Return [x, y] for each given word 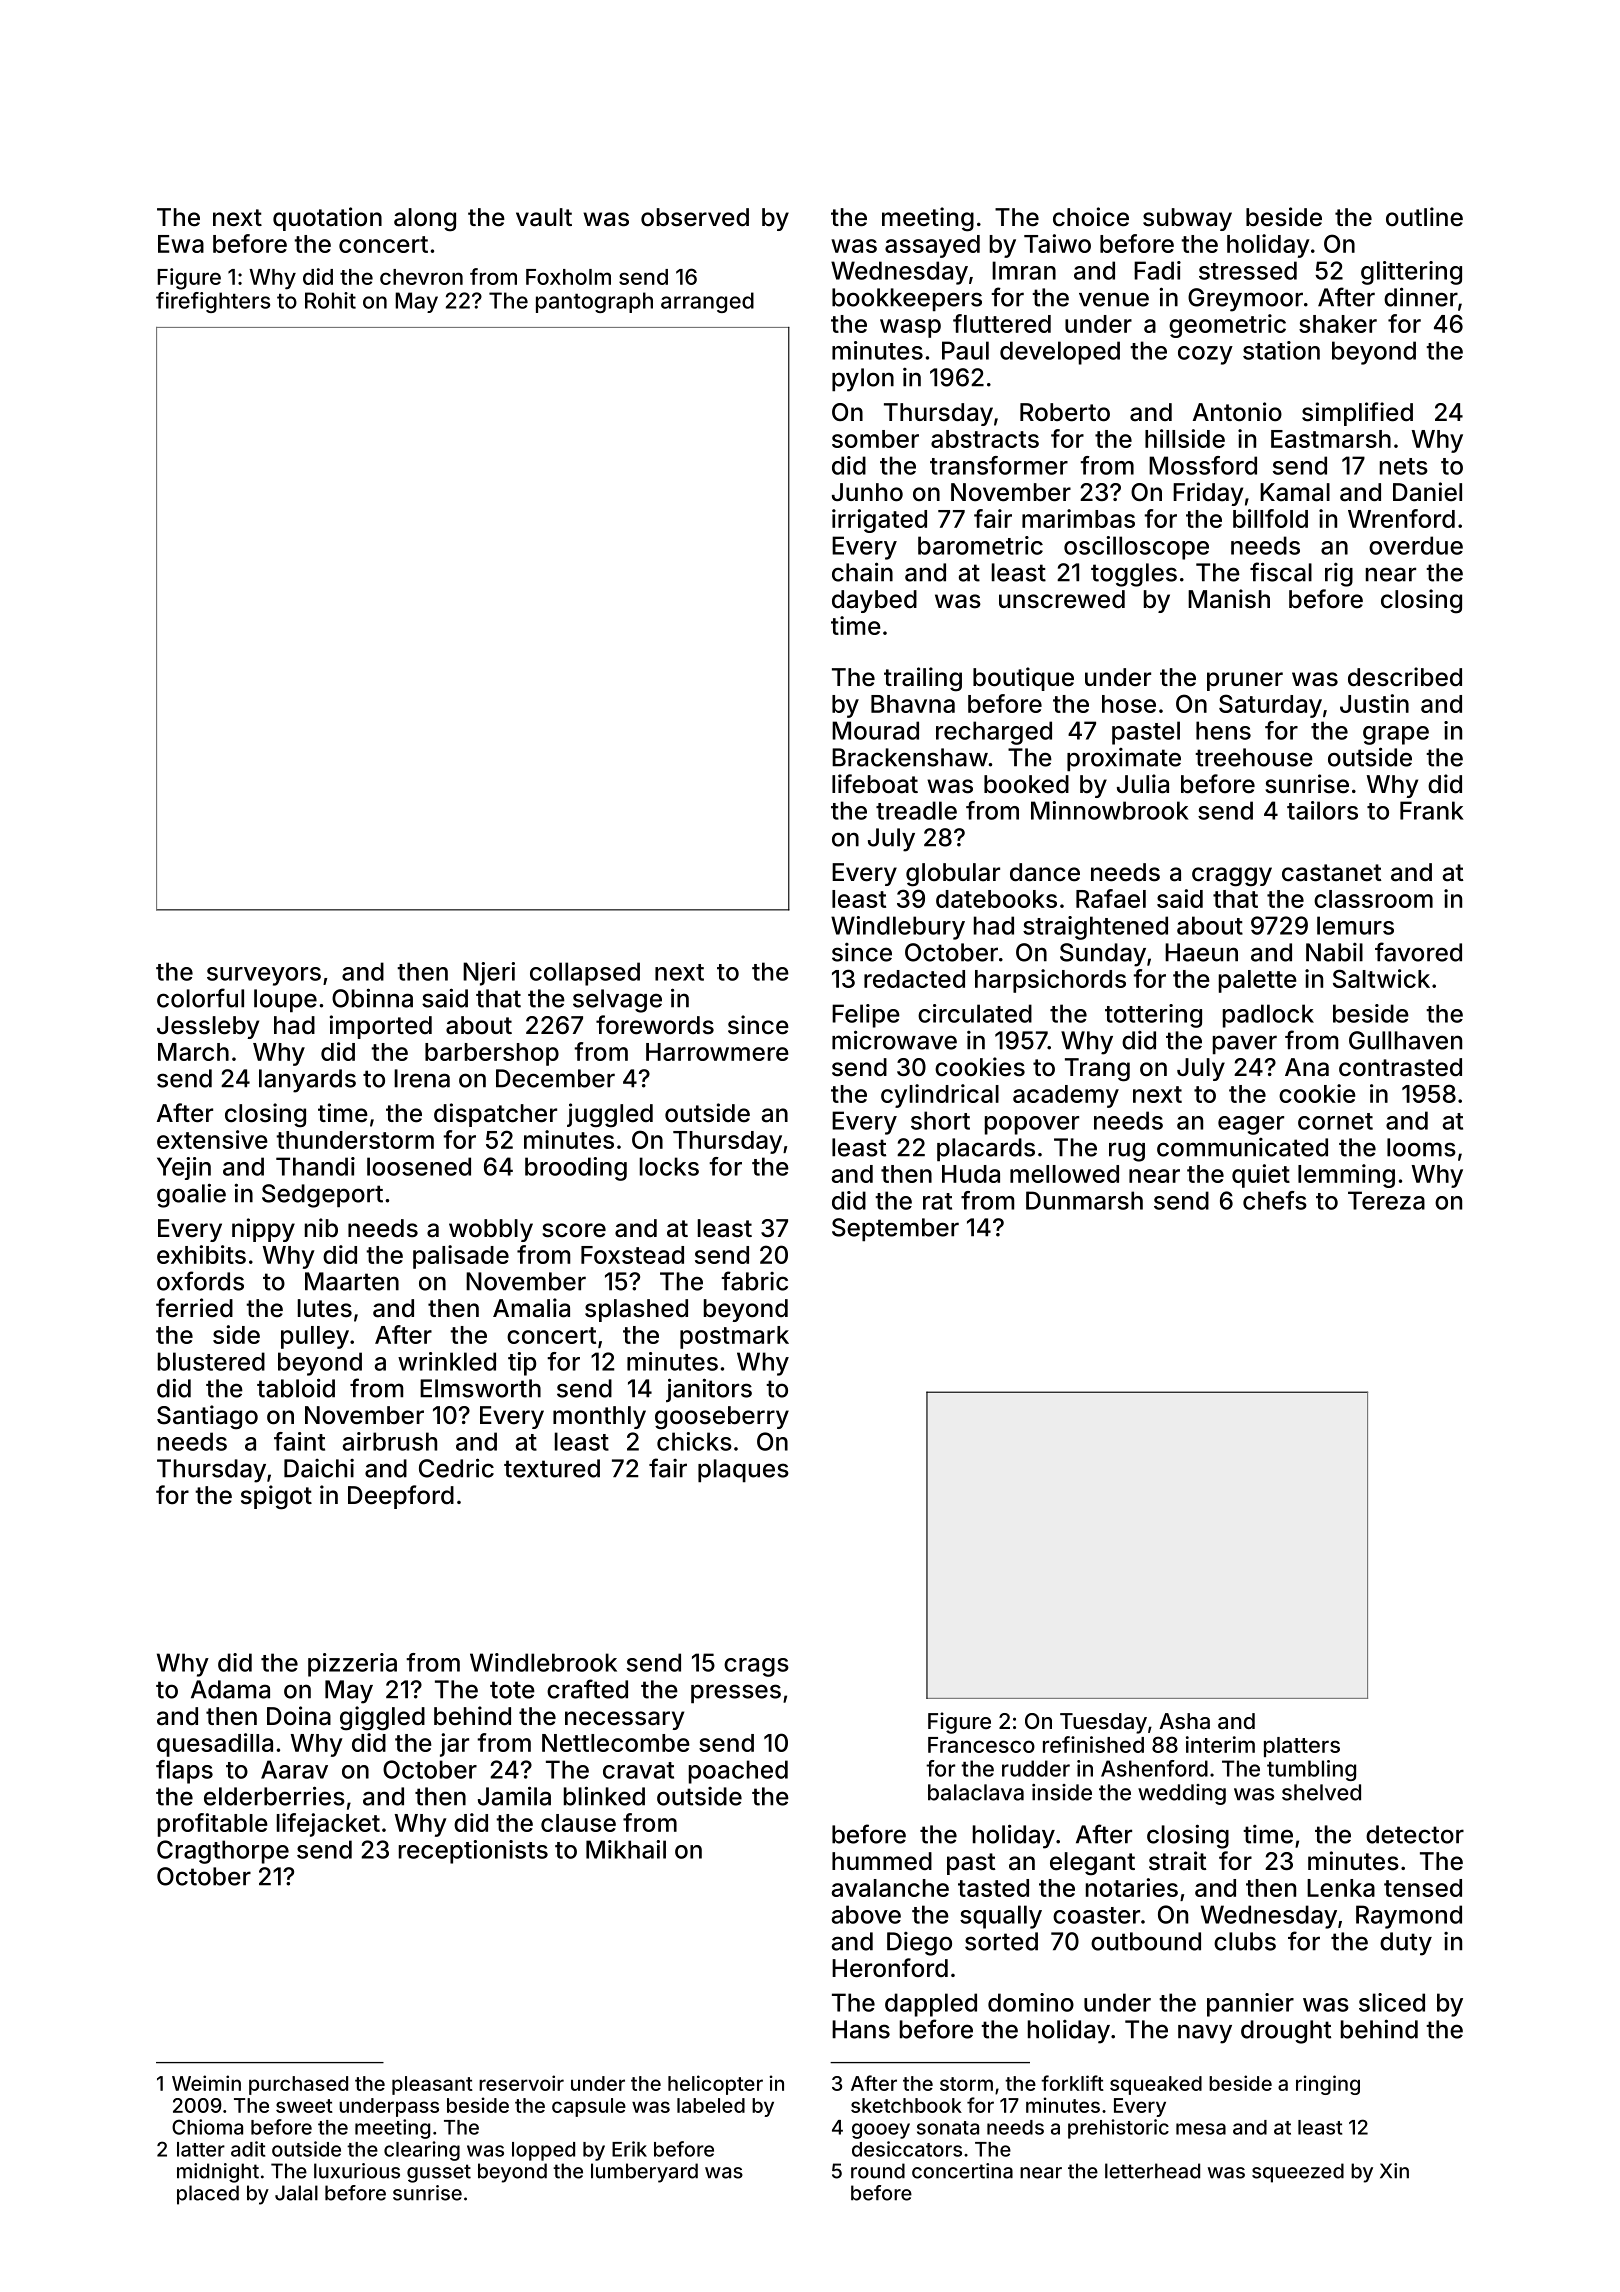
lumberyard [644, 2173]
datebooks [996, 899]
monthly [599, 1417]
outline [1424, 217]
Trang [1097, 1070]
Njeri [489, 974]
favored [1418, 952]
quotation [327, 219]
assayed [932, 246]
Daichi [319, 1468]
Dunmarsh [1084, 1200]
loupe [285, 1001]
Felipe [866, 1016]
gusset [439, 2173]
